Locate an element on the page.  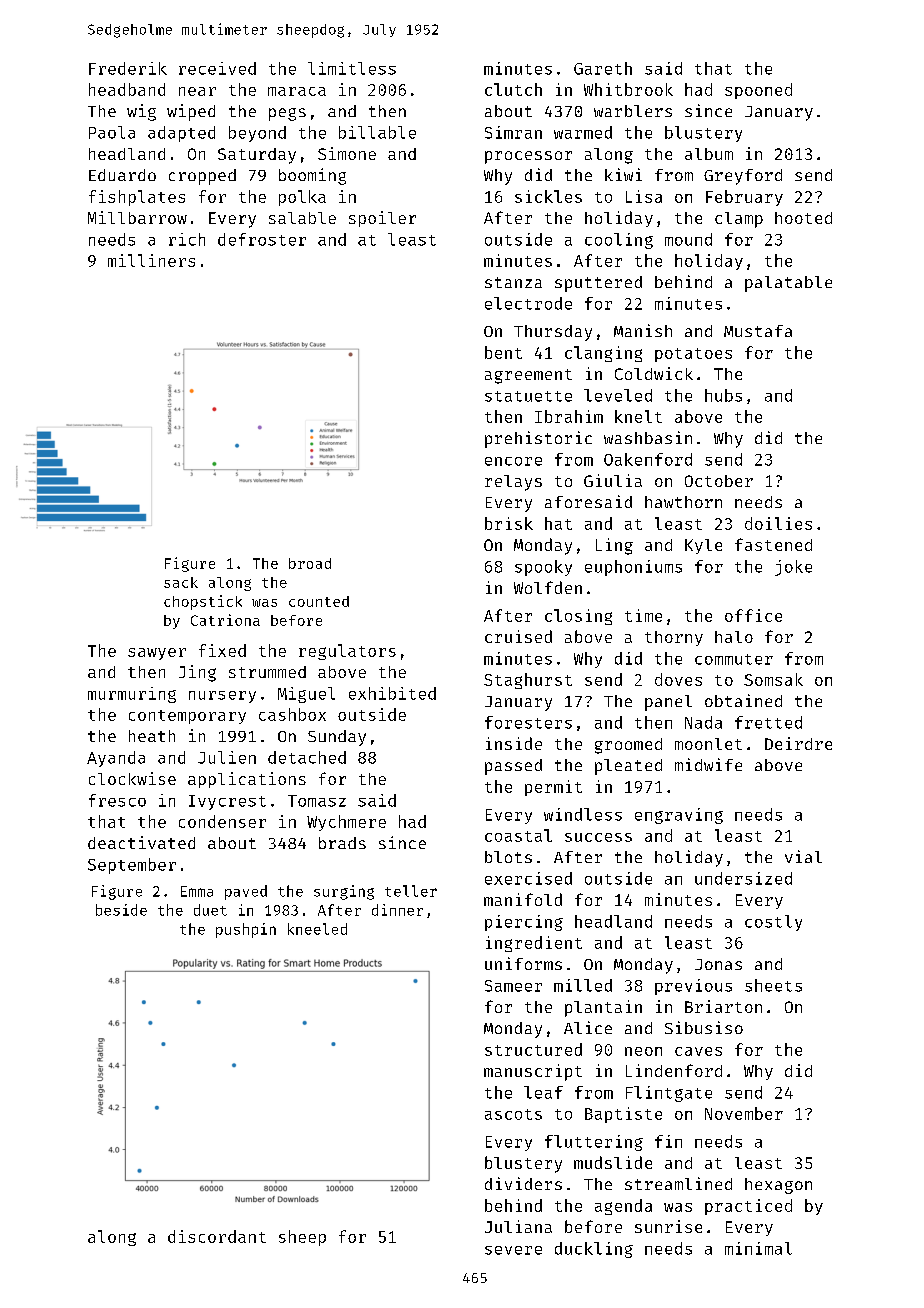
bent is located at coordinates (503, 352).
